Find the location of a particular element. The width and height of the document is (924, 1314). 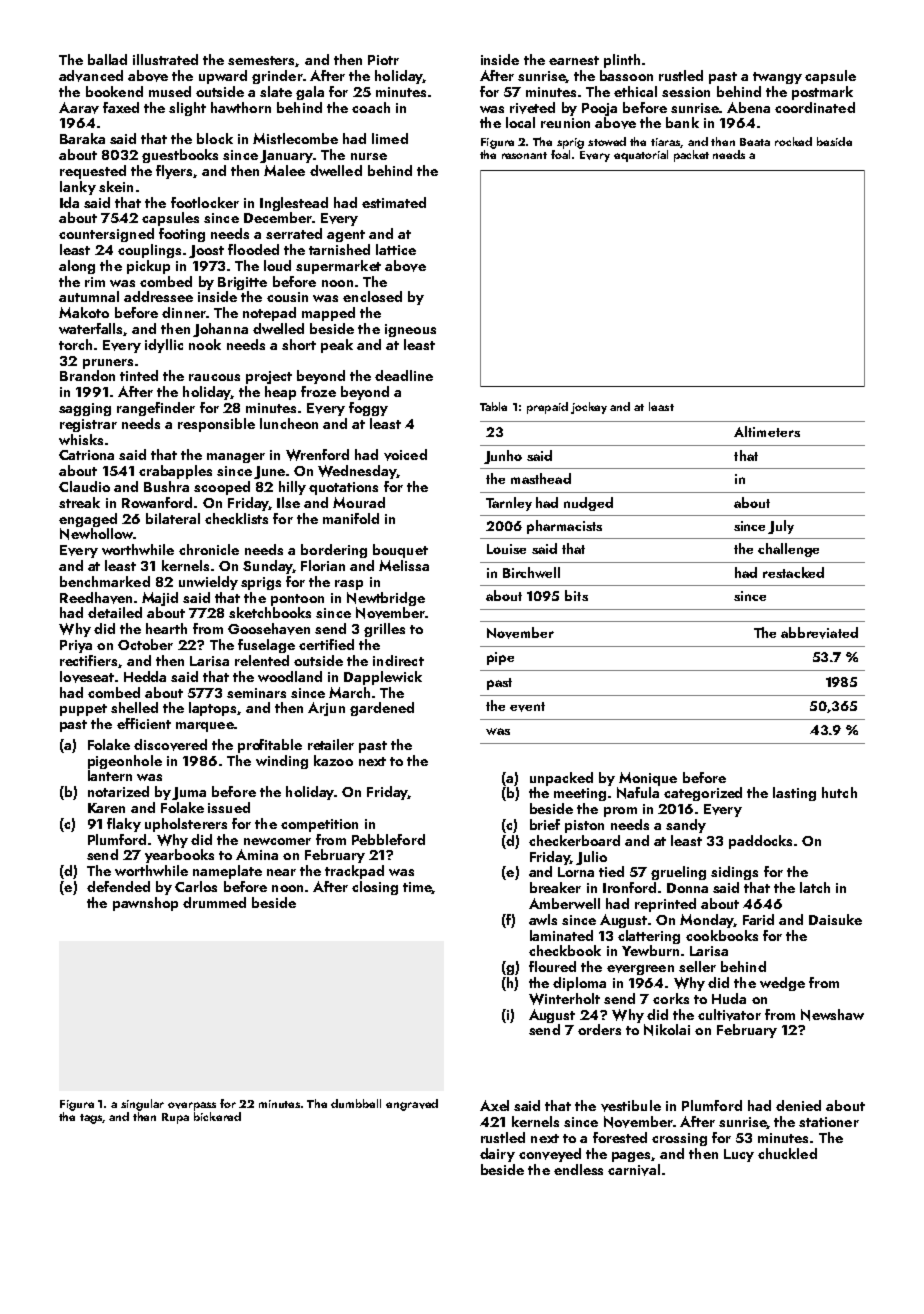

slight is located at coordinates (187, 109).
